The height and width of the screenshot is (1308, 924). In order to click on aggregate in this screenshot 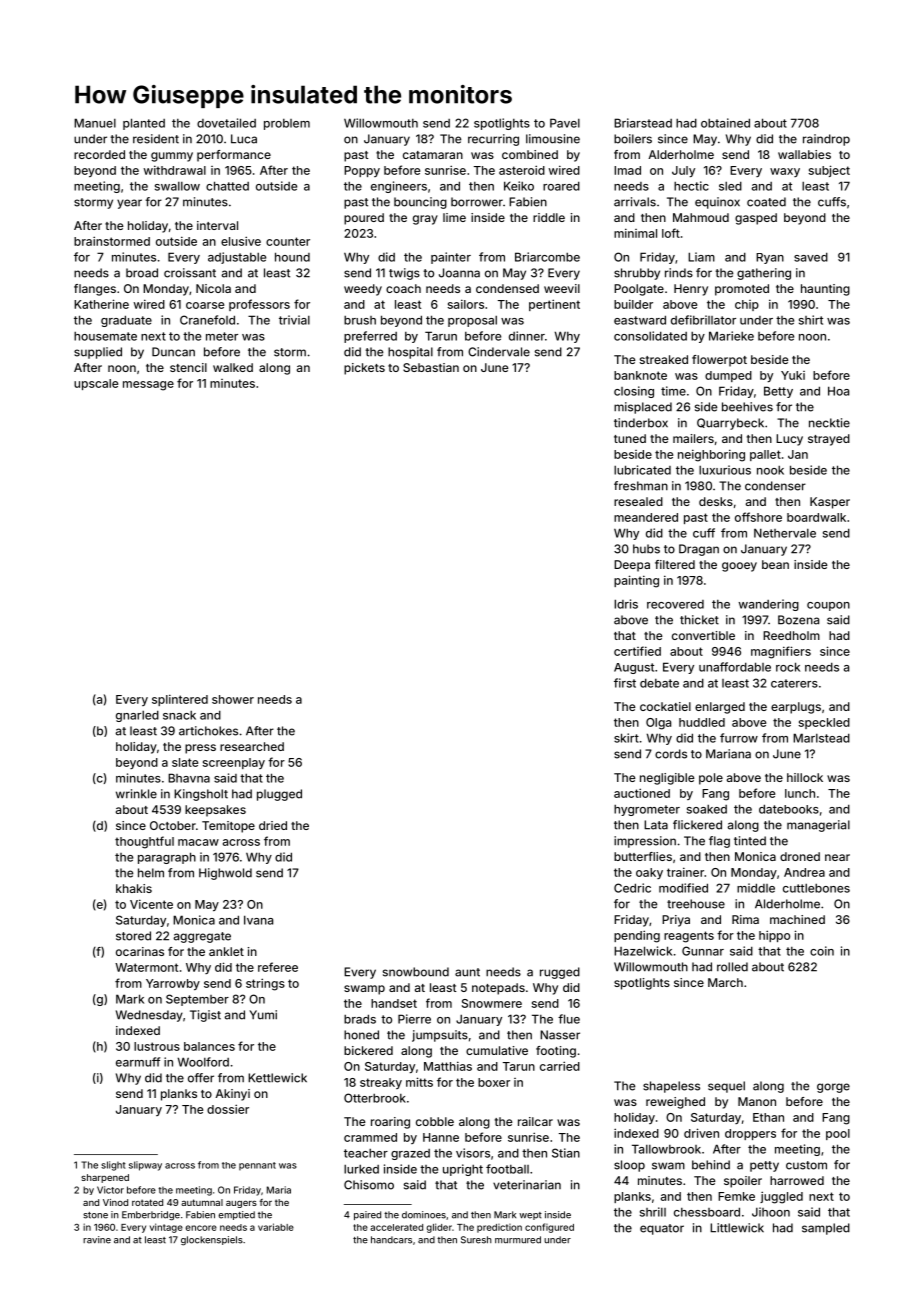, I will do `click(202, 937)`.
